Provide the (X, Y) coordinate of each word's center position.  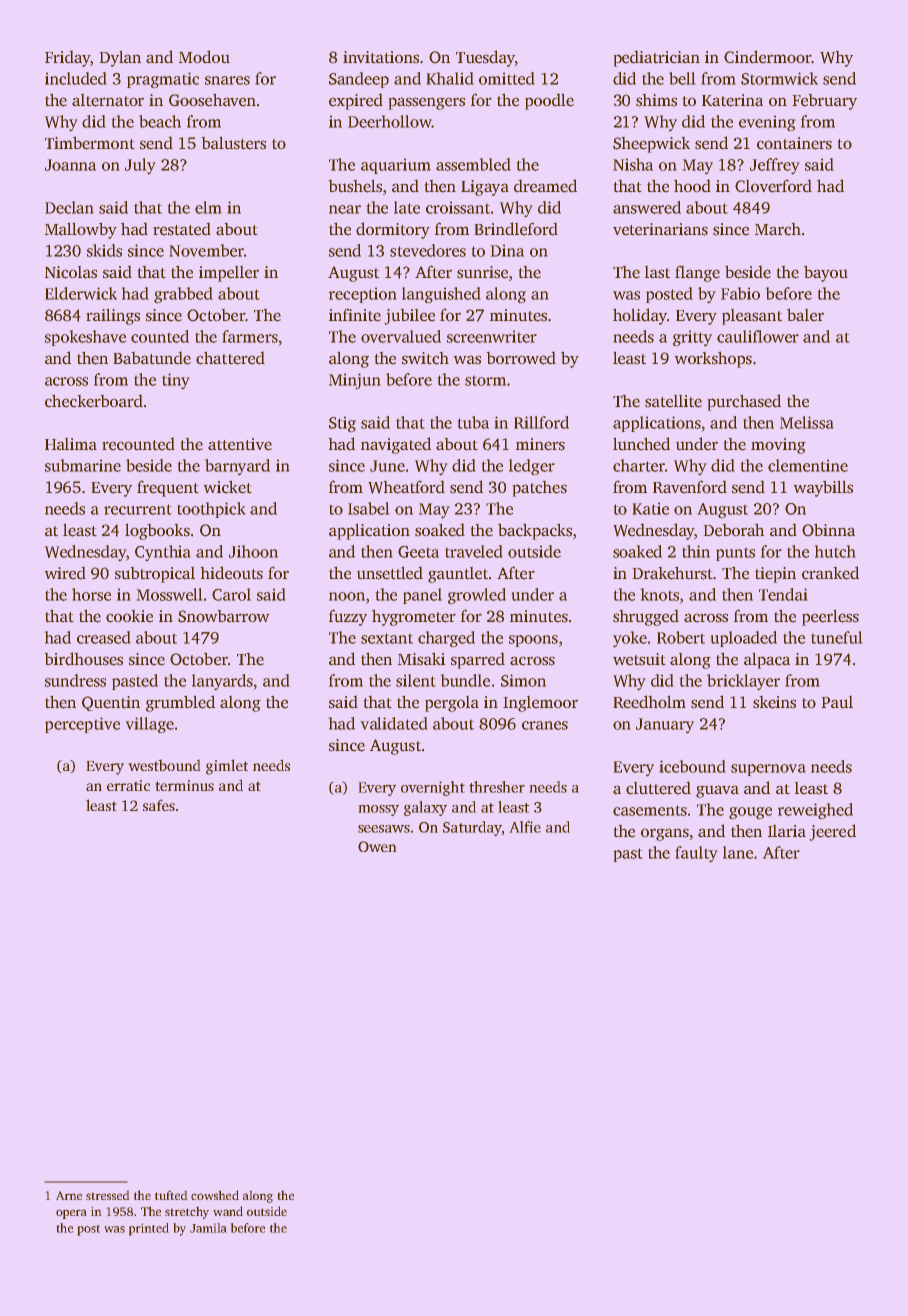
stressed (107, 1195)
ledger (532, 467)
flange (697, 274)
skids (104, 250)
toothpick (211, 510)
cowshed (215, 1195)
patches (540, 489)
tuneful (836, 637)
